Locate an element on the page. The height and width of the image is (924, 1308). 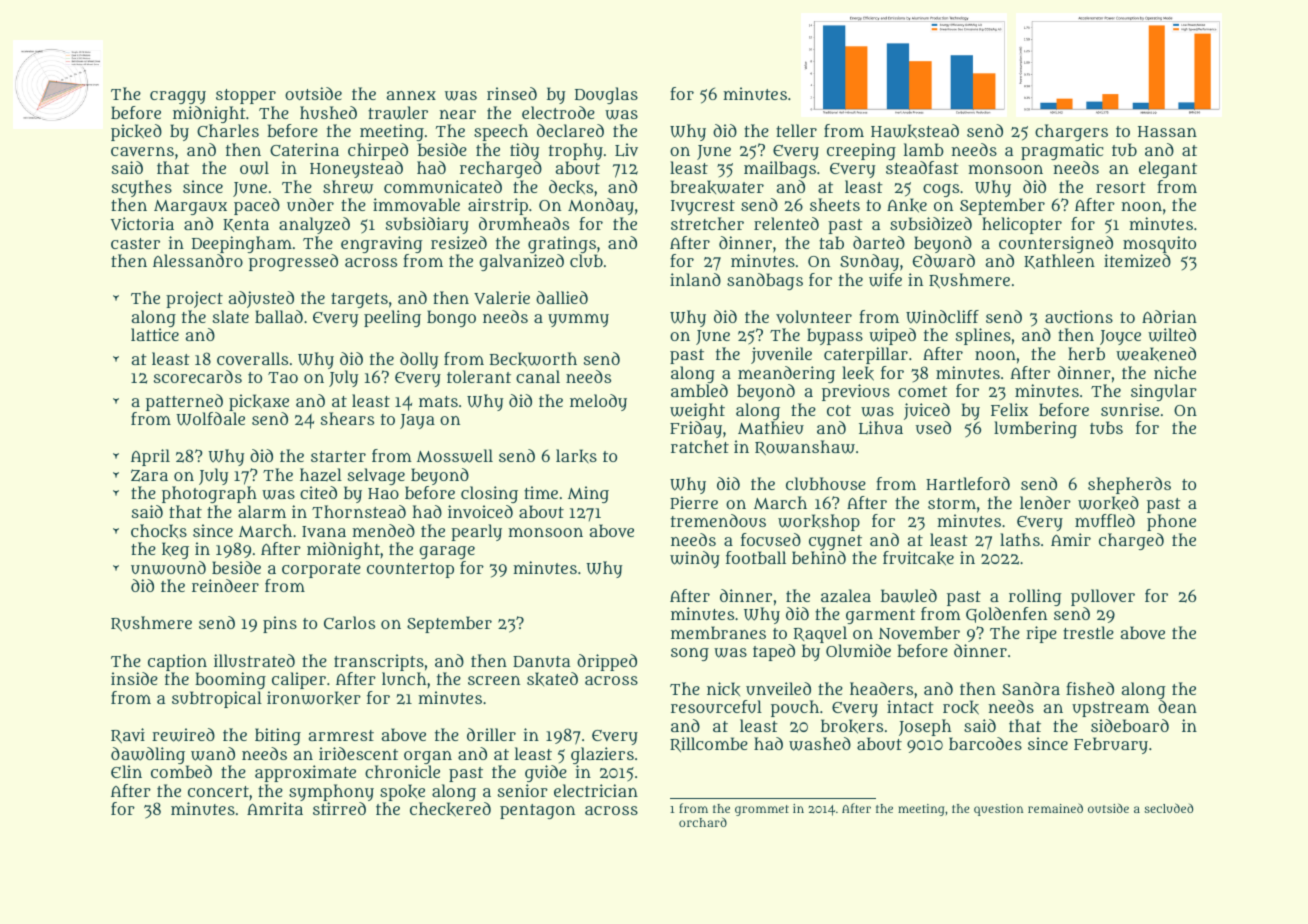
weight is located at coordinates (697, 411).
